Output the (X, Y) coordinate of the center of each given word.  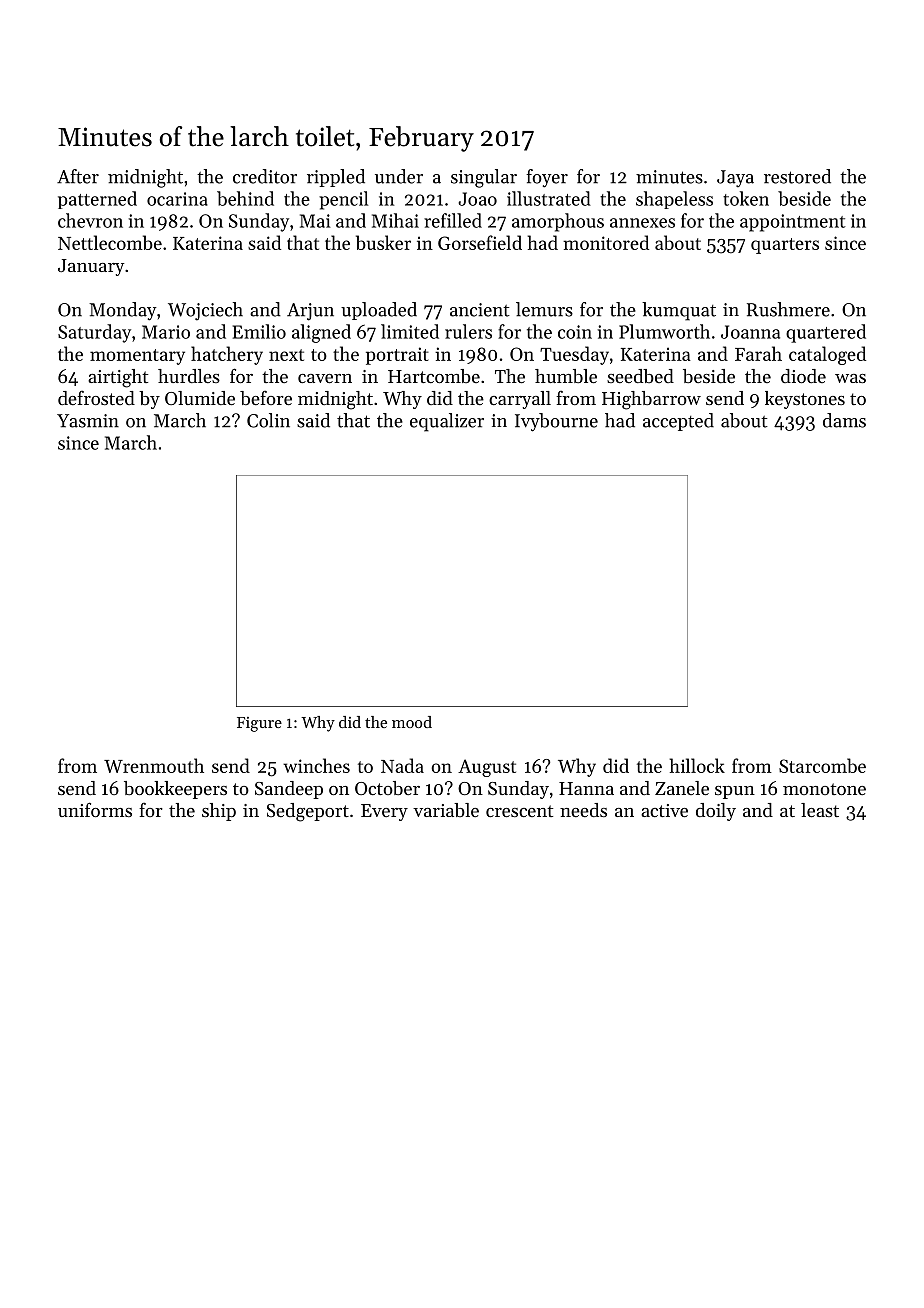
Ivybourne (556, 422)
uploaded (379, 311)
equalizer (447, 422)
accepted (678, 422)
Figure (259, 724)
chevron (90, 220)
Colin (268, 420)
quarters (785, 246)
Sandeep (289, 790)
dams (844, 420)
